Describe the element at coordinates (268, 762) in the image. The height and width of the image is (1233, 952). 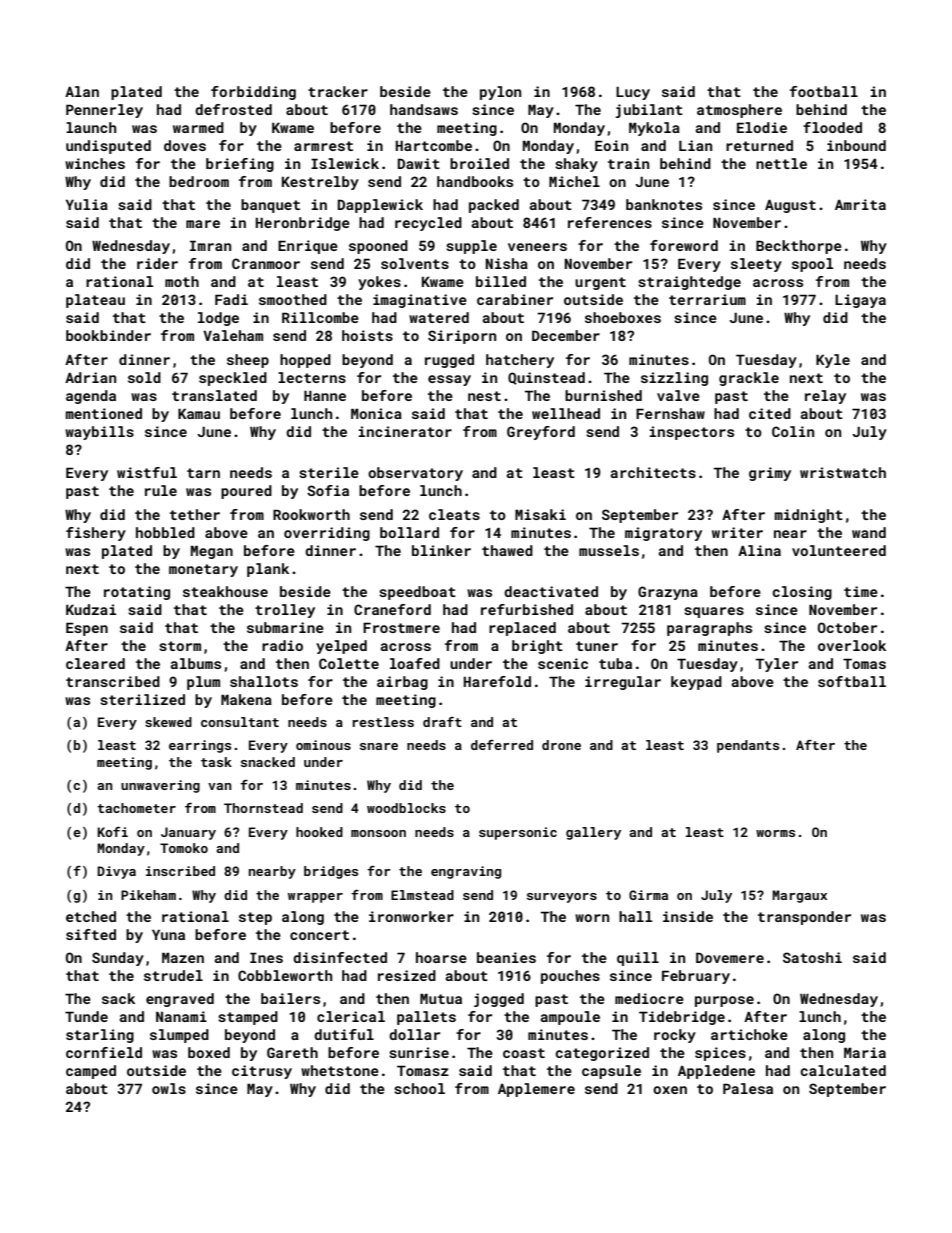
I see `snacked` at that location.
